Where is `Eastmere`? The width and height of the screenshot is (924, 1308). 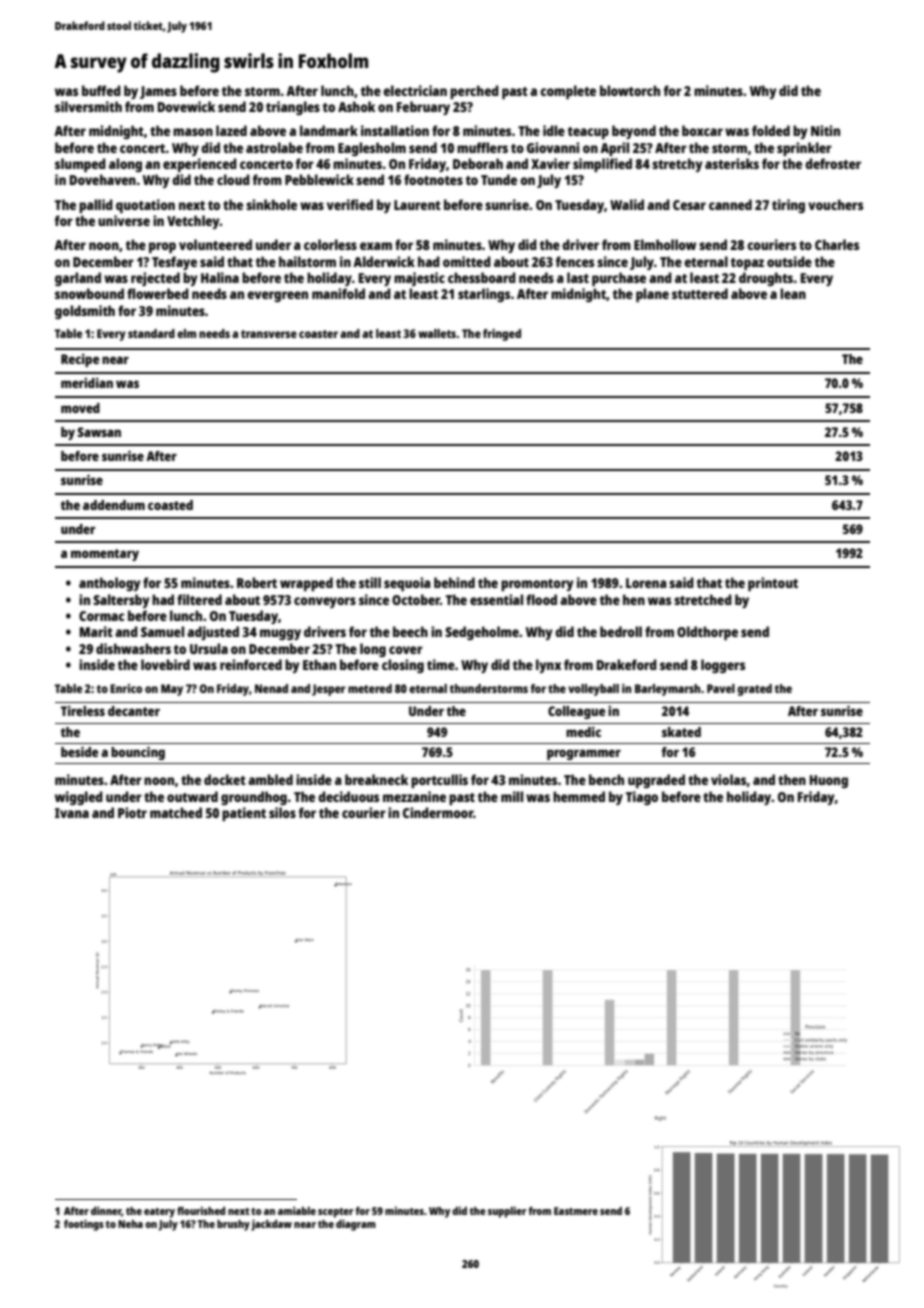
Eastmere is located at coordinates (576, 1211).
